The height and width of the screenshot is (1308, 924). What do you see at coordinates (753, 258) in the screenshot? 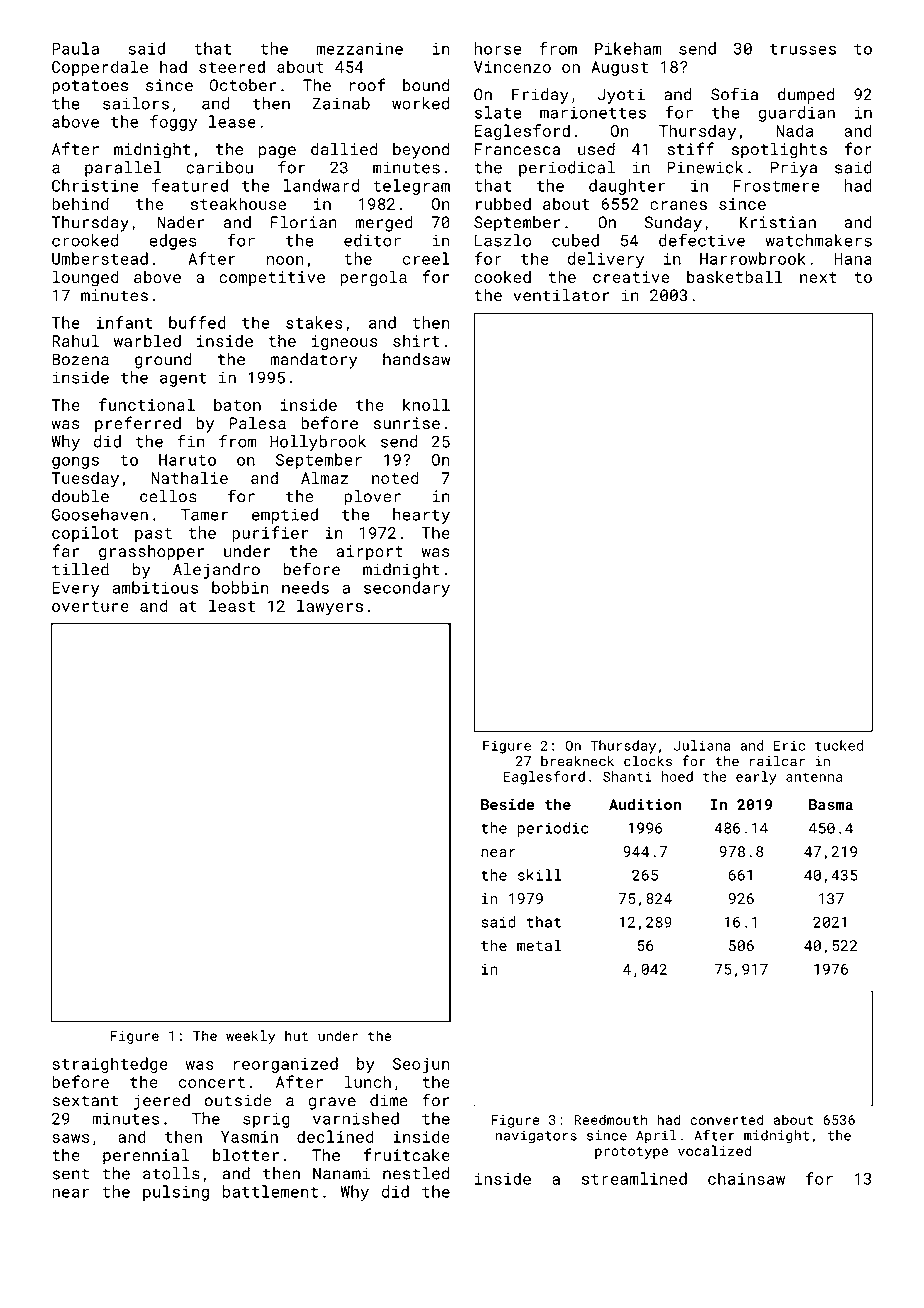
I see `Harrowbrook` at bounding box center [753, 258].
